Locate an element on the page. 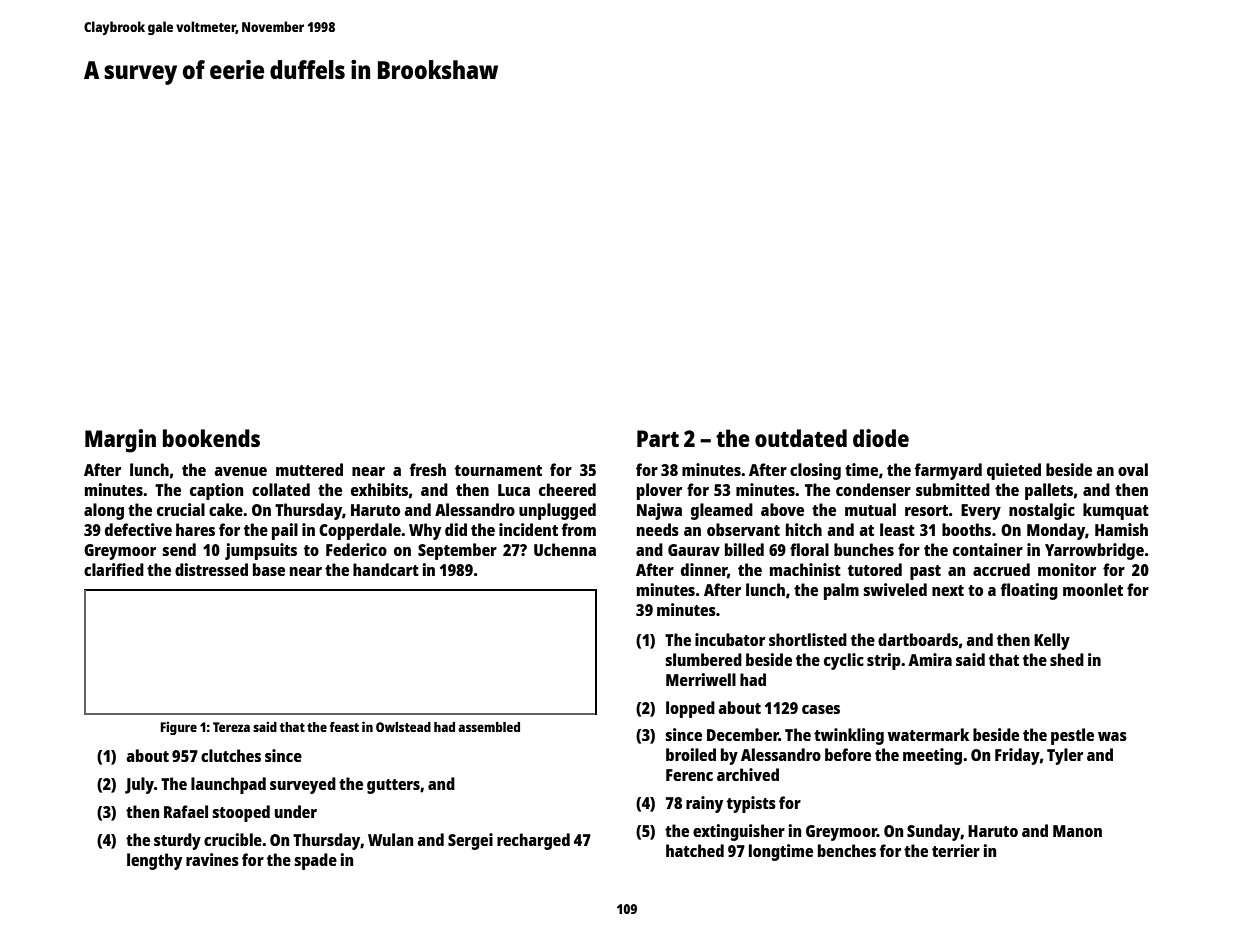 This image has height=952, width=1233. sturdy is located at coordinates (177, 841).
